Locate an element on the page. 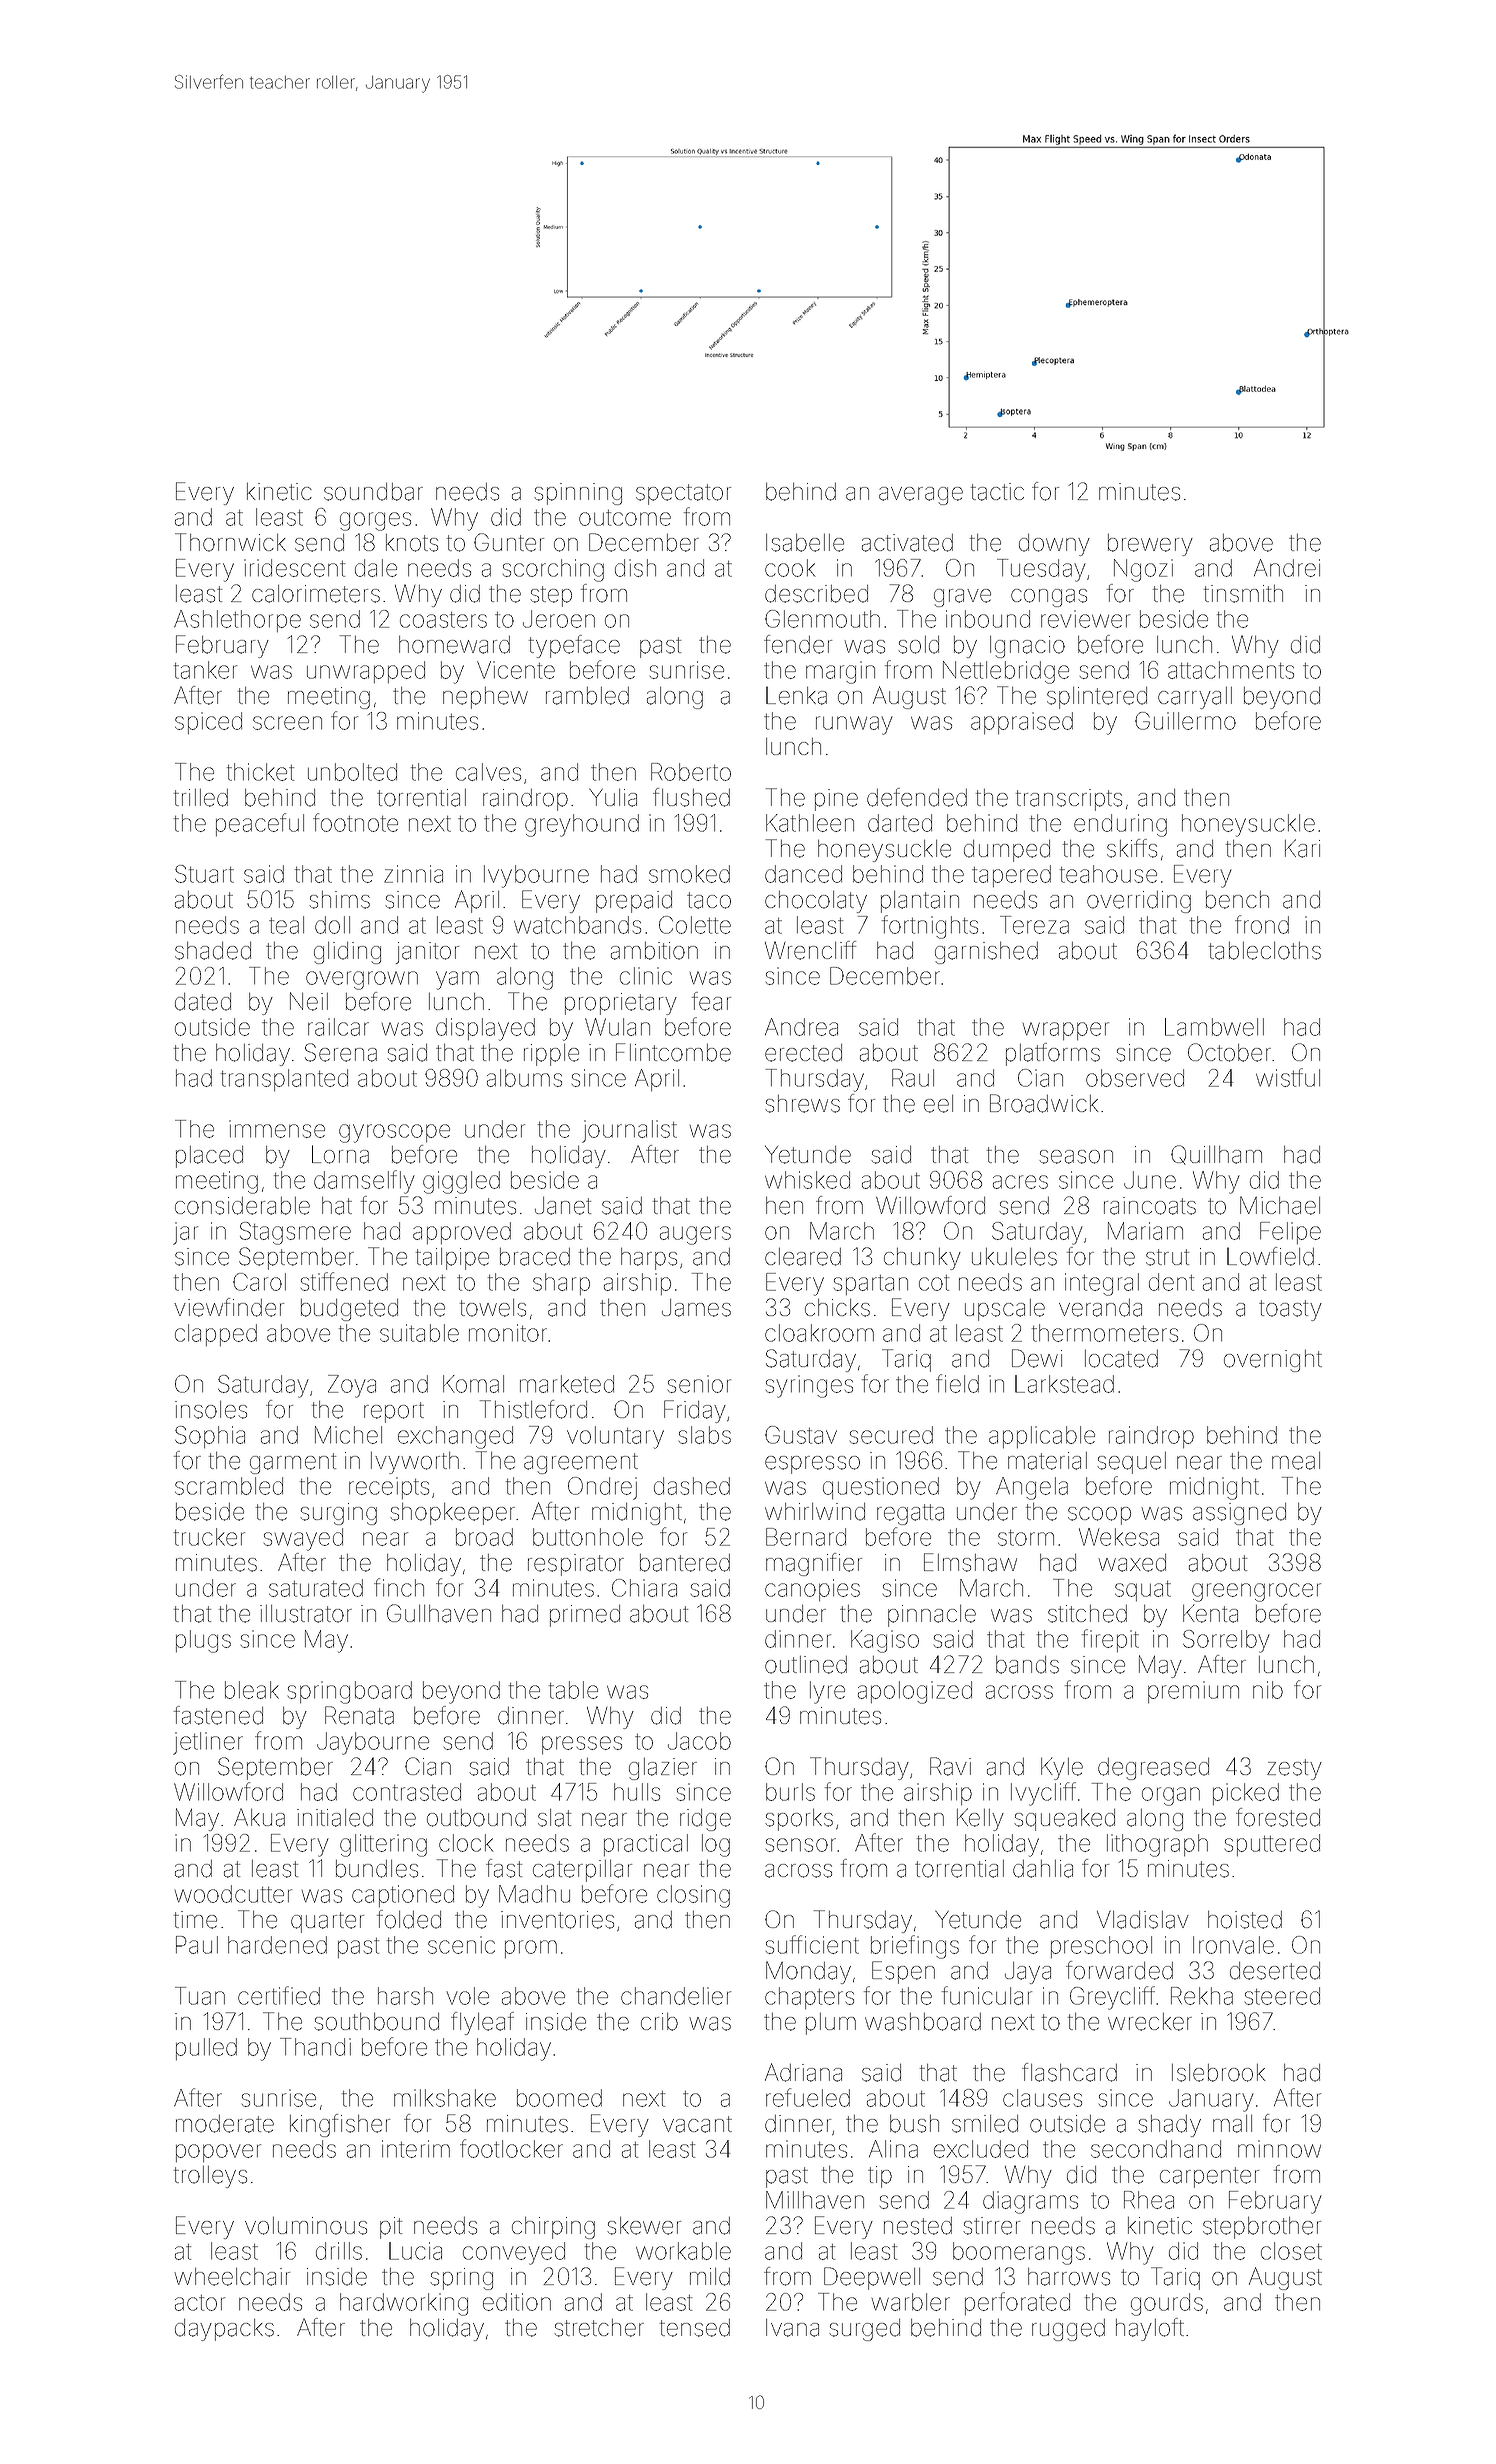 This document has height=2464, width=1496. Thandi is located at coordinates (315, 2047).
